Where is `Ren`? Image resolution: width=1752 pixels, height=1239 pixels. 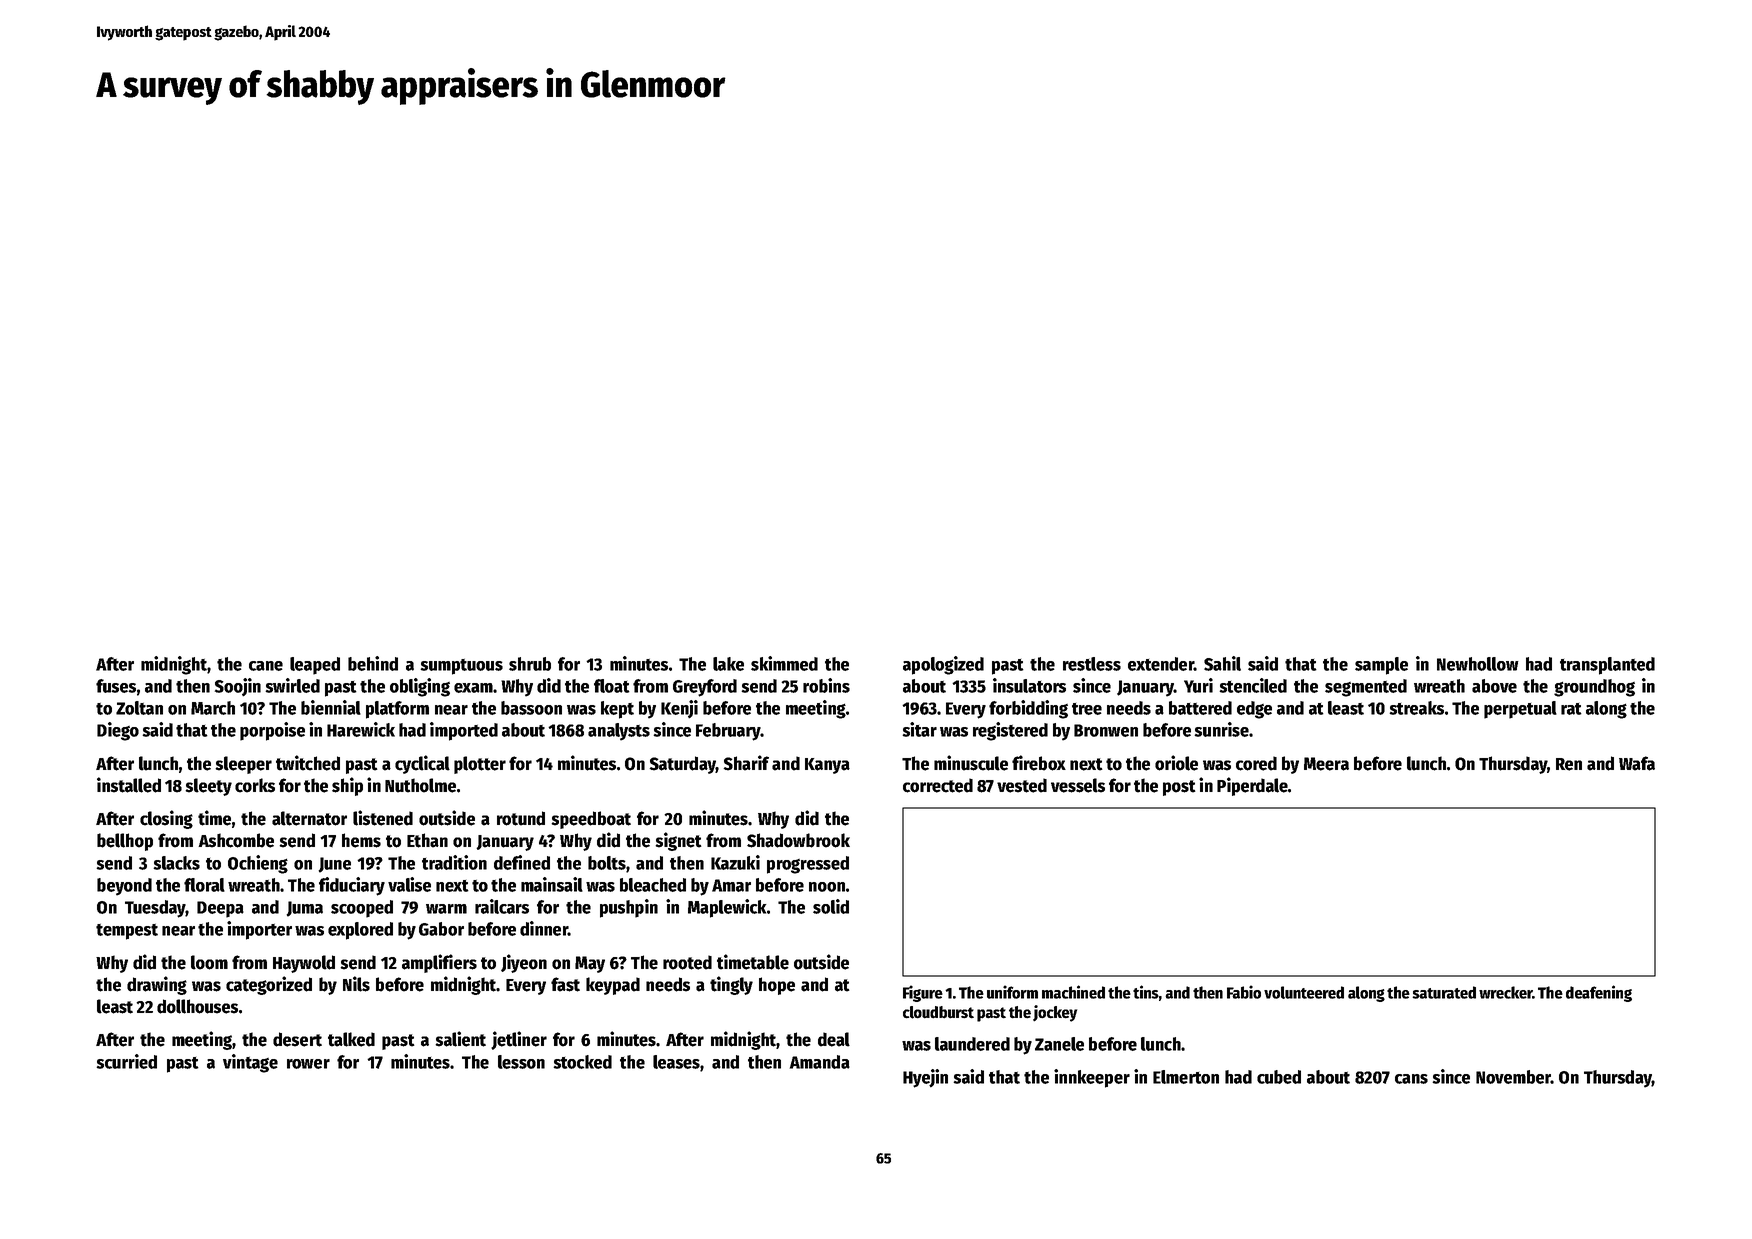
Ren is located at coordinates (1569, 764).
